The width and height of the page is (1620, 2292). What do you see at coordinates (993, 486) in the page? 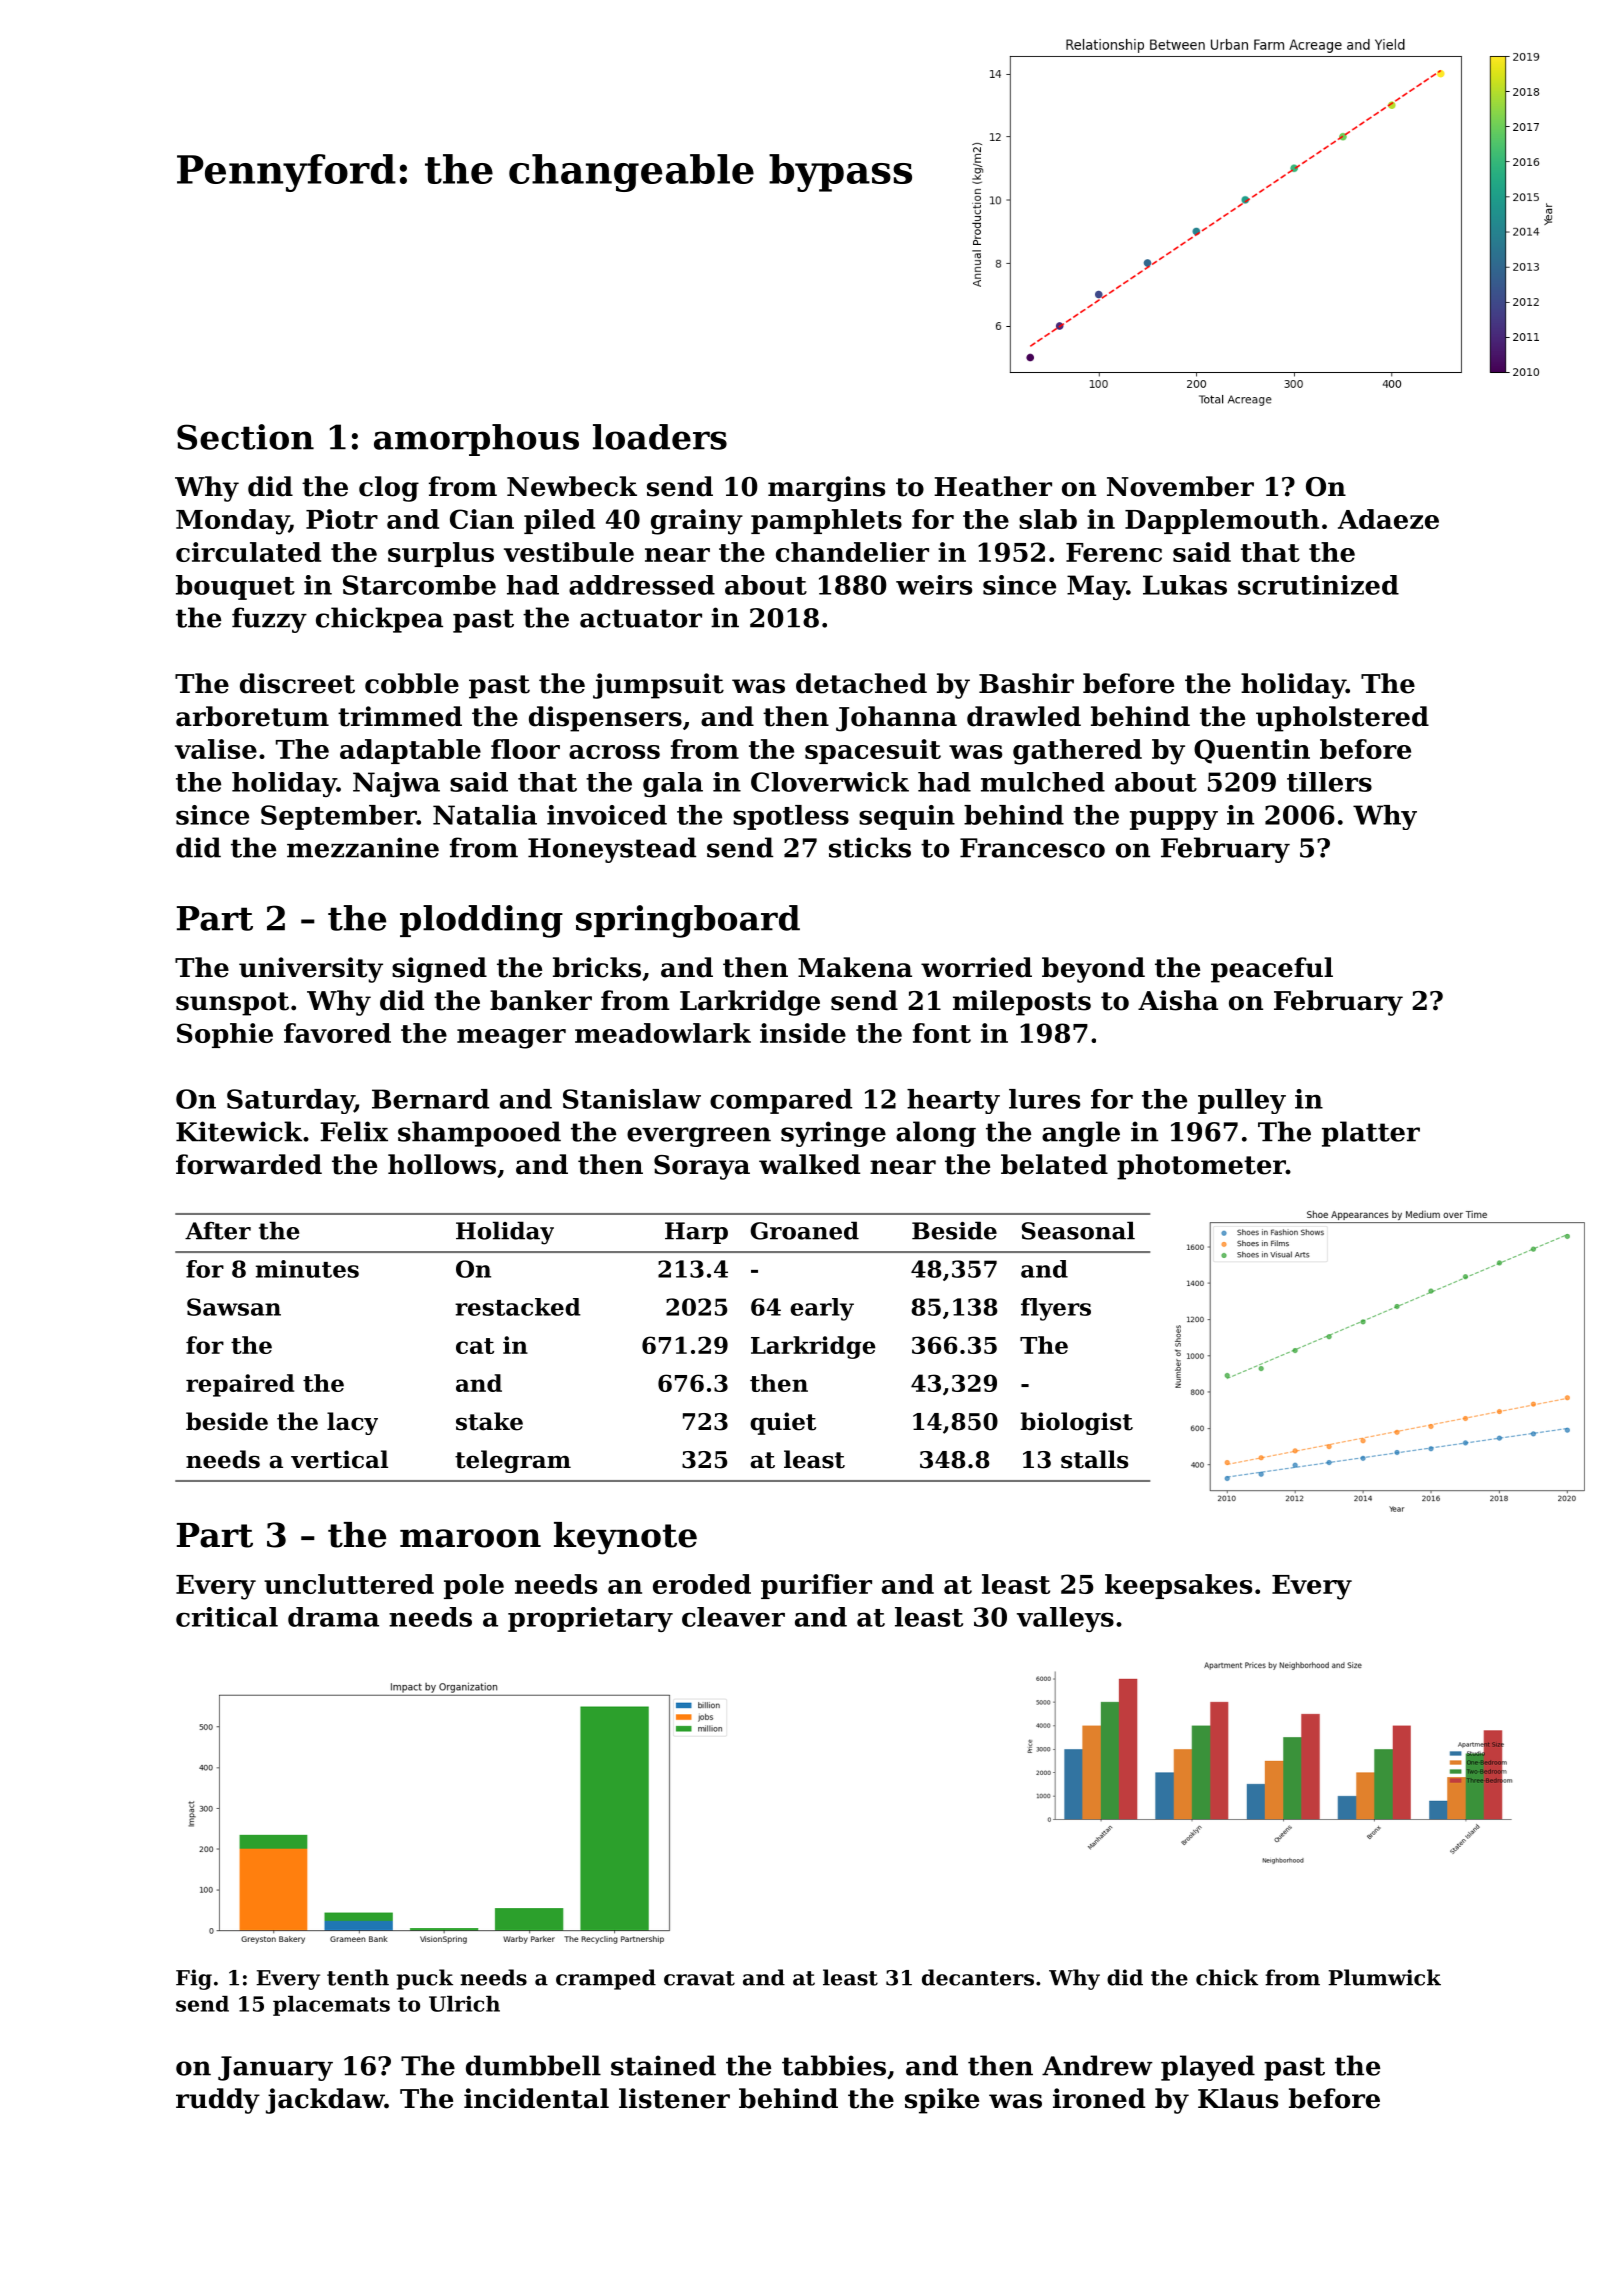
I see `Heather` at bounding box center [993, 486].
